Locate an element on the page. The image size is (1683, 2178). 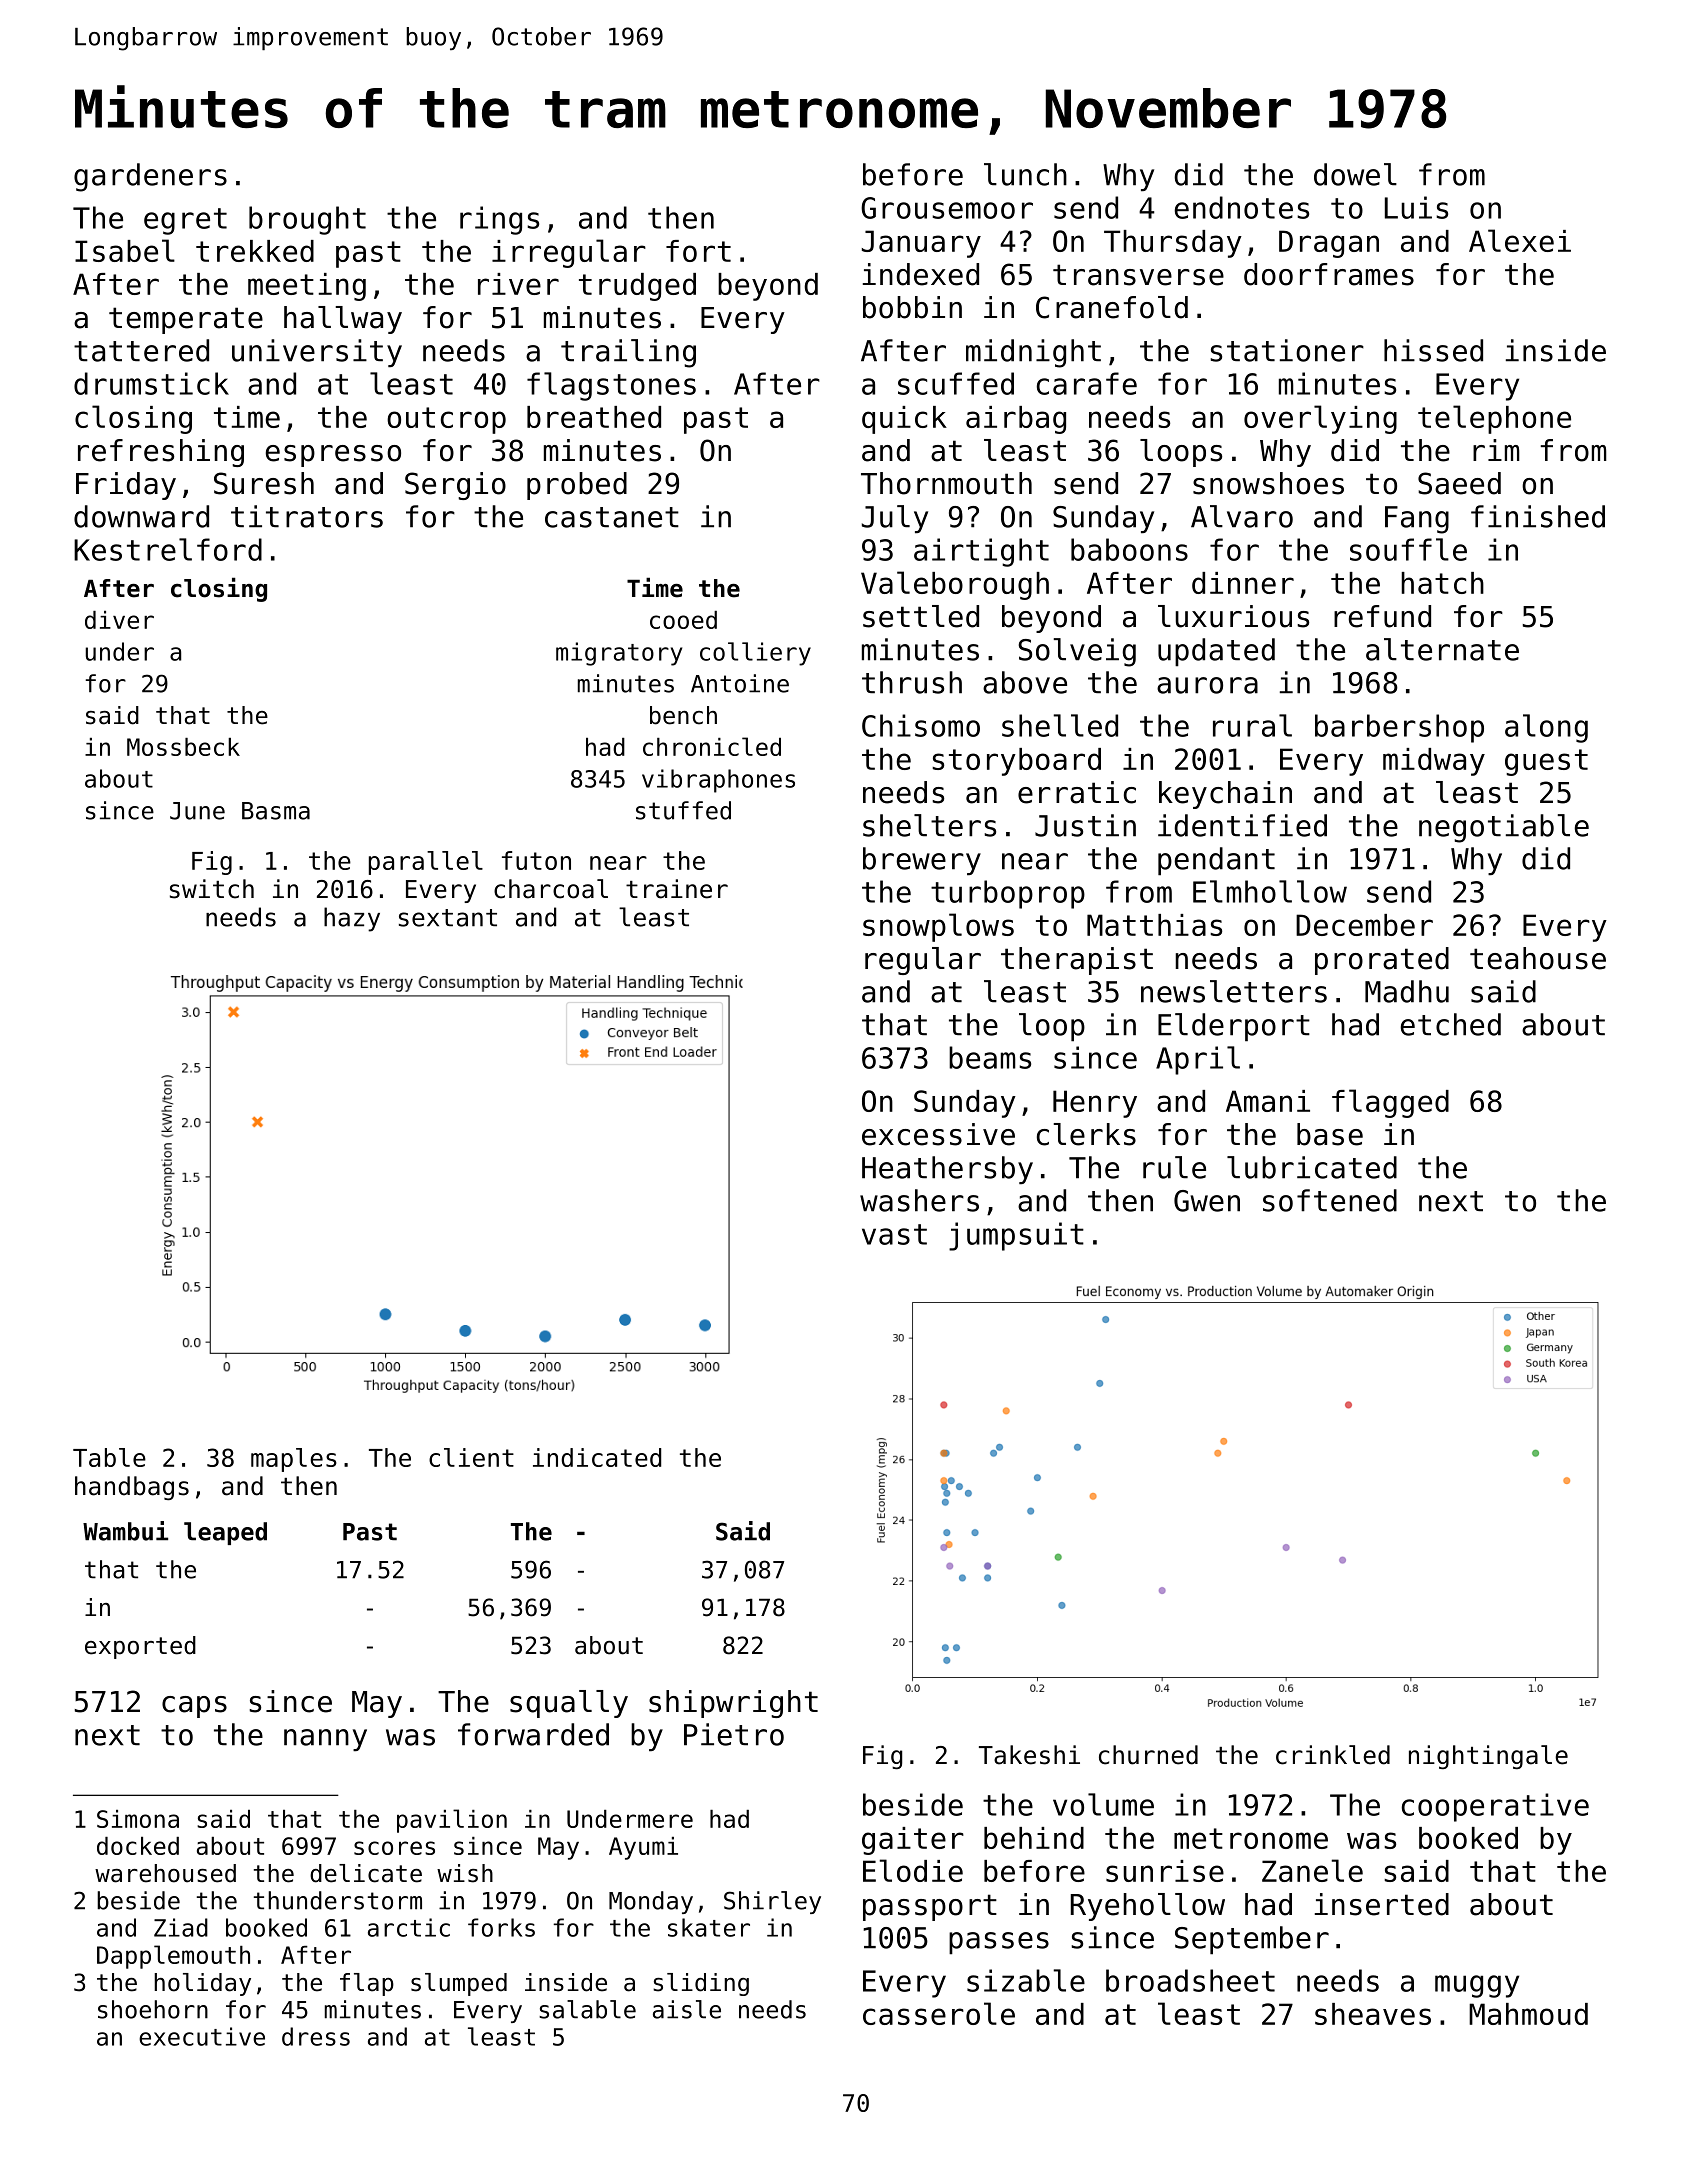
excessive is located at coordinates (938, 1134).
